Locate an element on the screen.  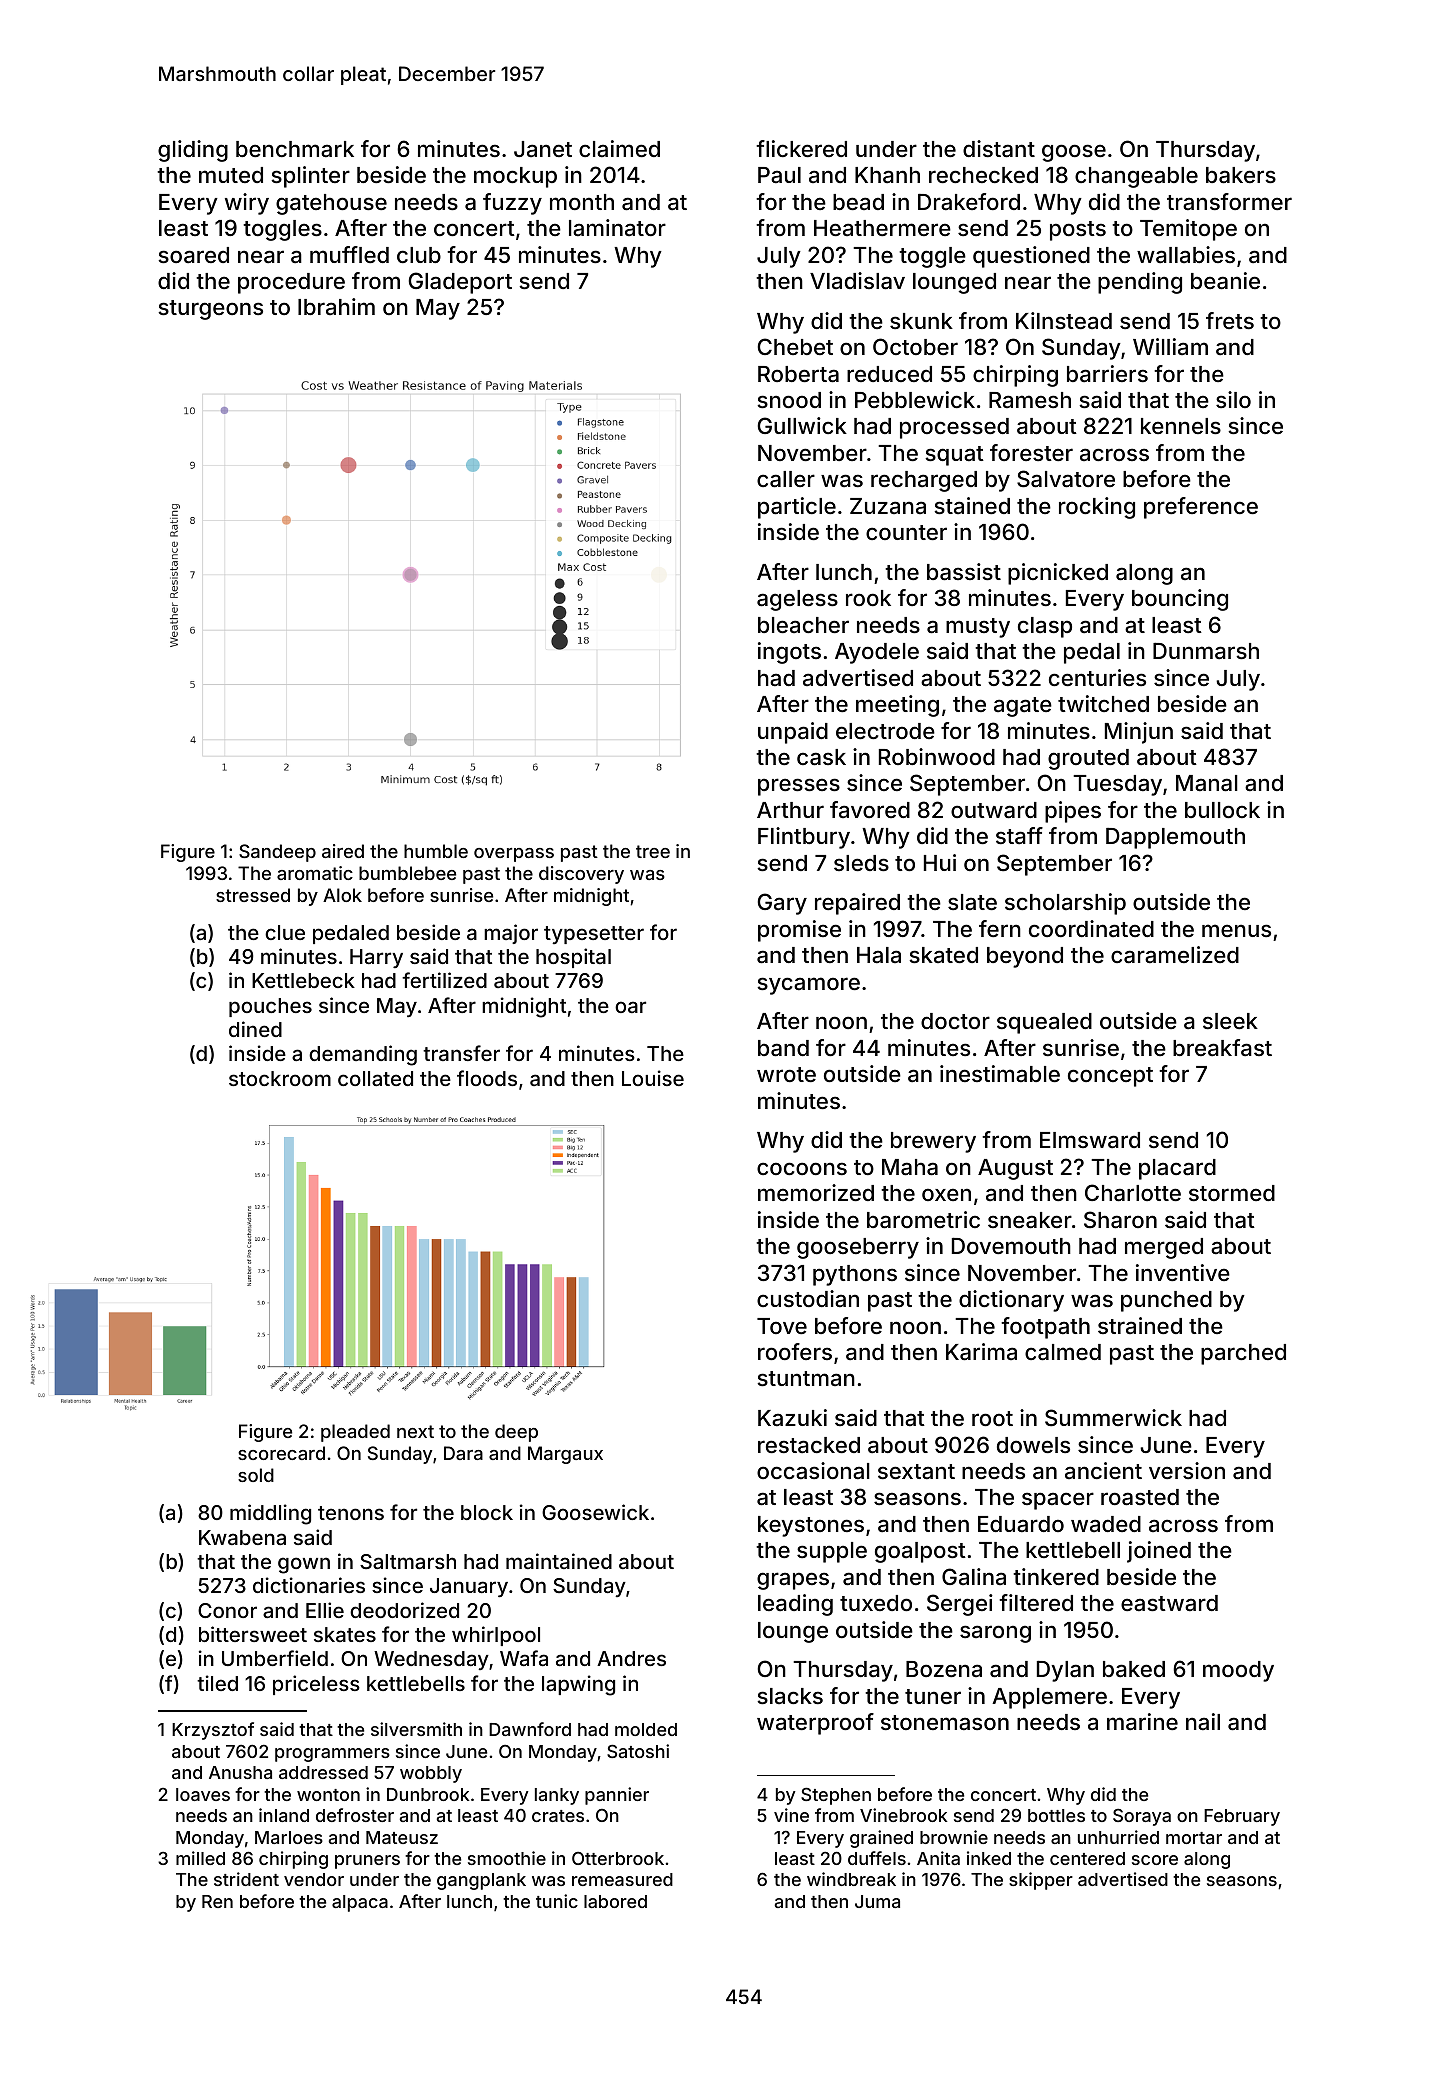
stockroom is located at coordinates (280, 1078).
